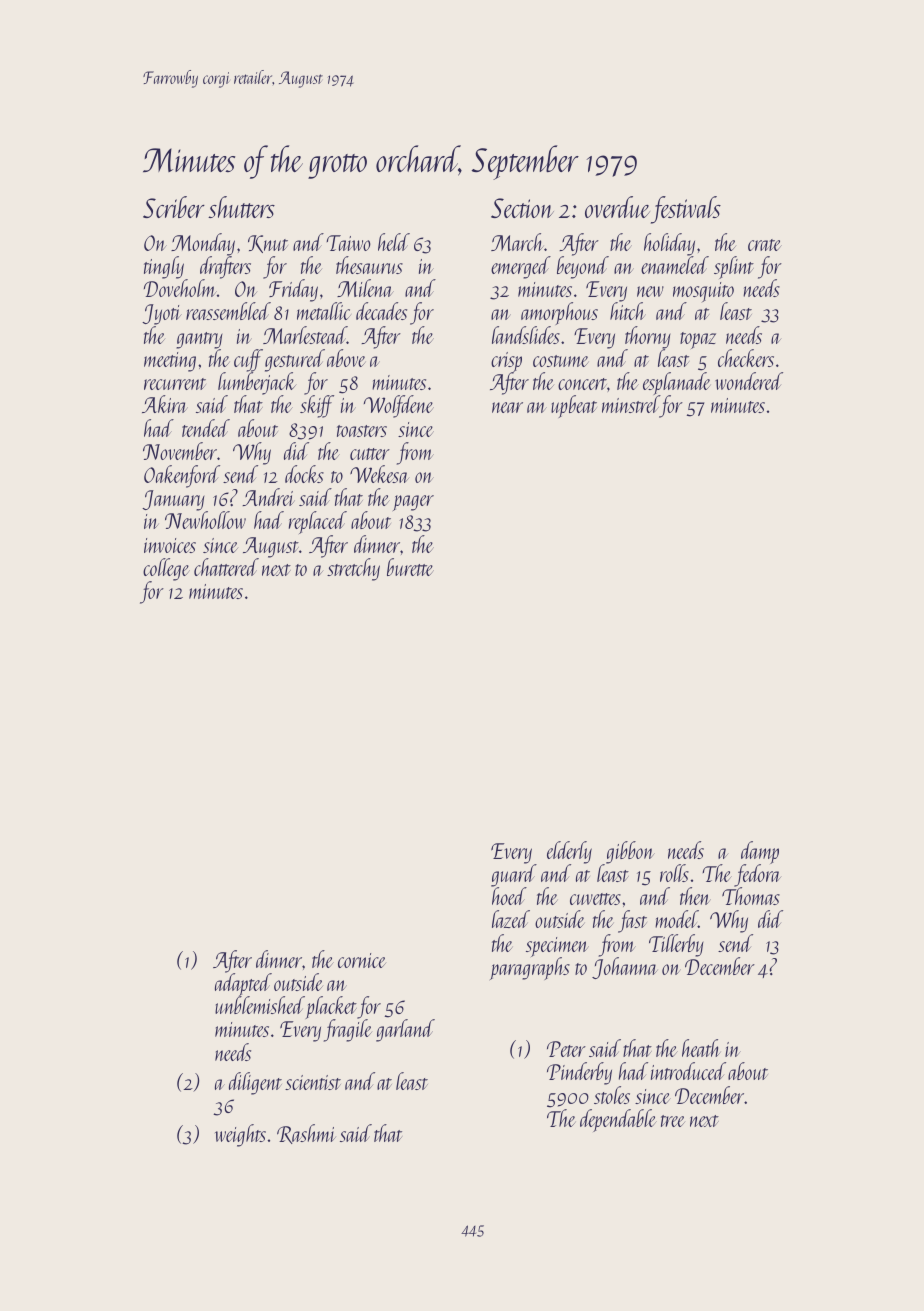  What do you see at coordinates (686, 210) in the page?
I see `festivals` at bounding box center [686, 210].
